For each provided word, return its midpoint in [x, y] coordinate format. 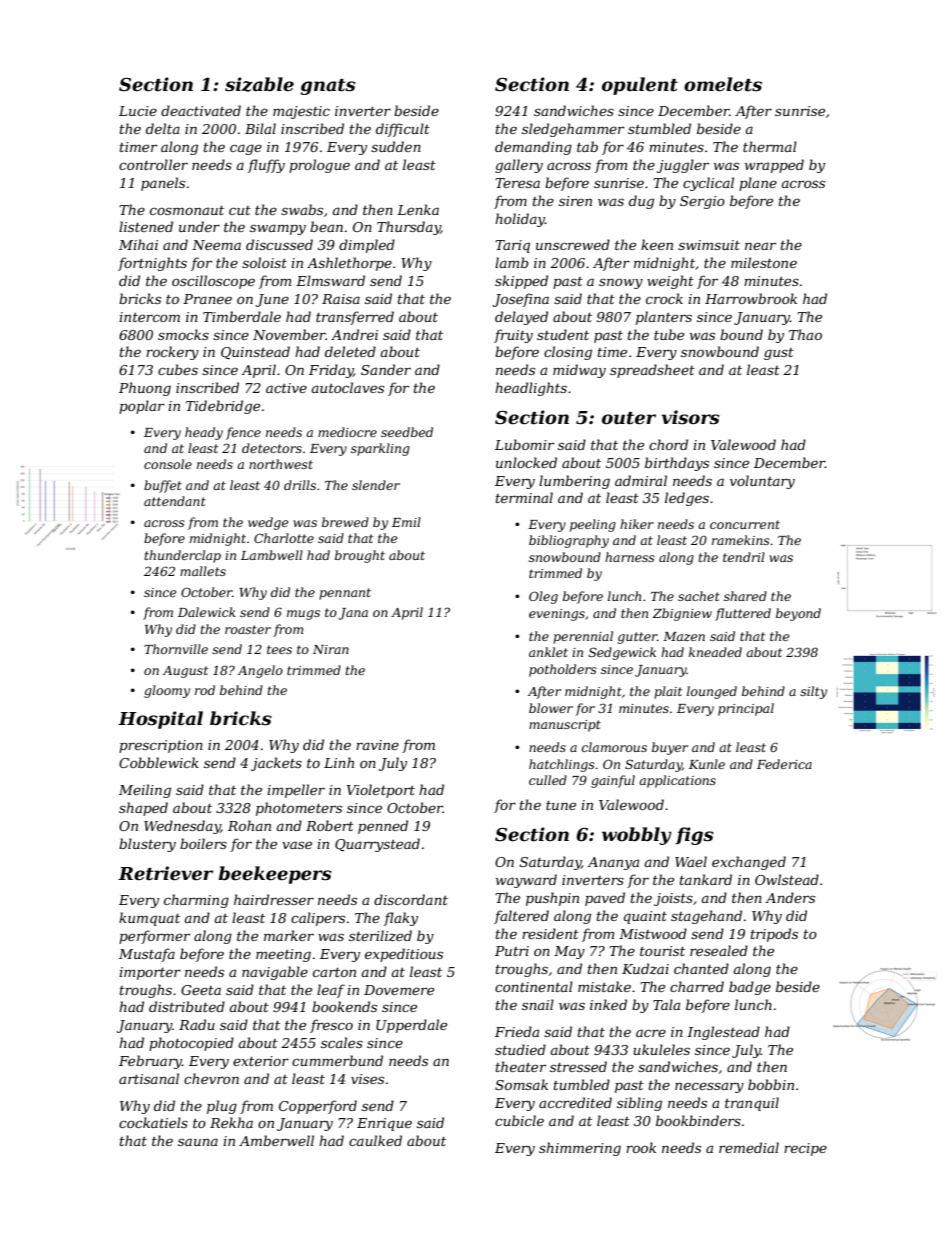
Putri [512, 951]
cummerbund [337, 1060]
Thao [805, 334]
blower [551, 708]
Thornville [176, 649]
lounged [712, 692]
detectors [272, 448]
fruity [513, 336]
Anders [790, 897]
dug [641, 202]
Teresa [517, 183]
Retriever [165, 873]
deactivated [201, 110]
